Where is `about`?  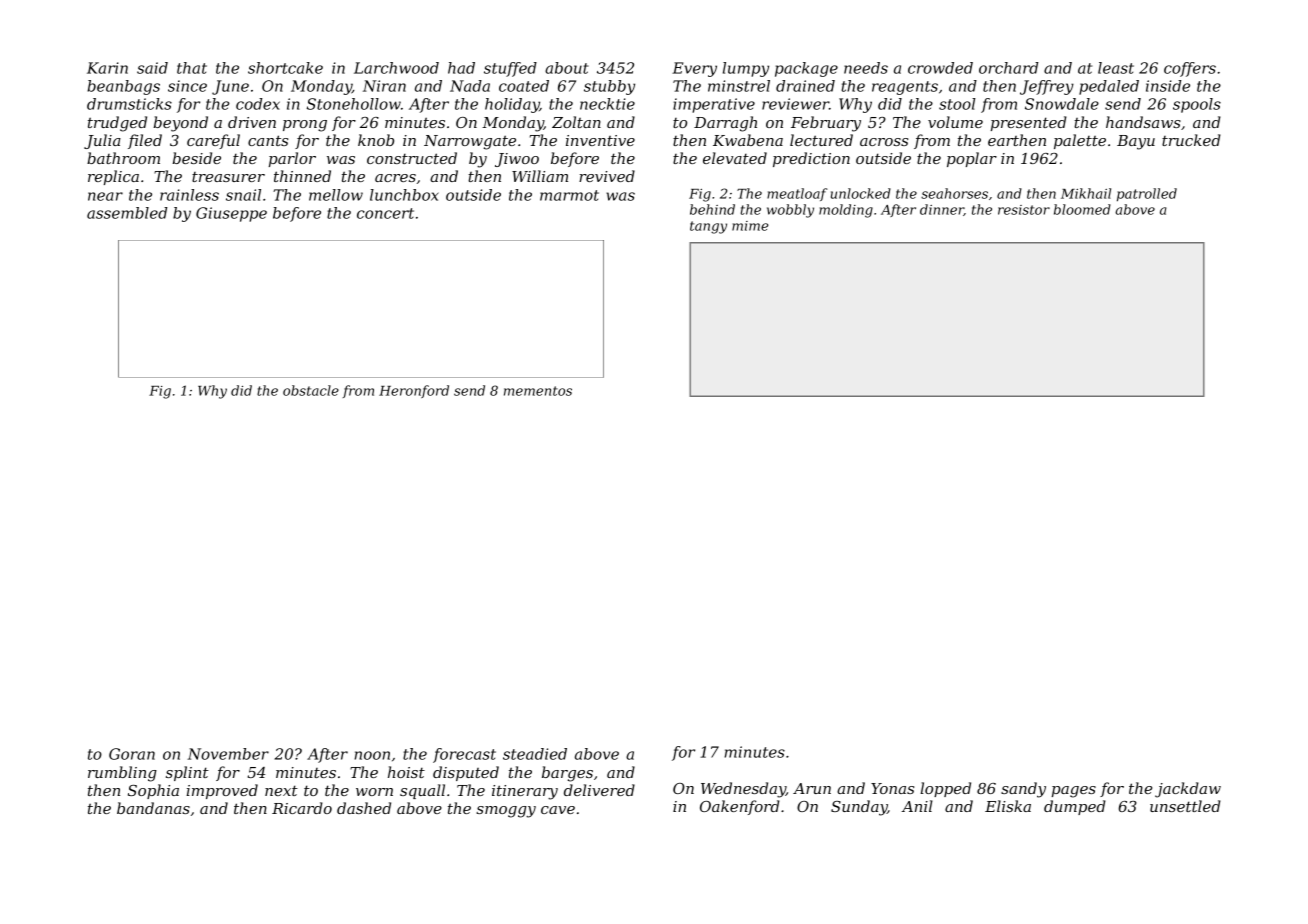
about is located at coordinates (567, 68).
